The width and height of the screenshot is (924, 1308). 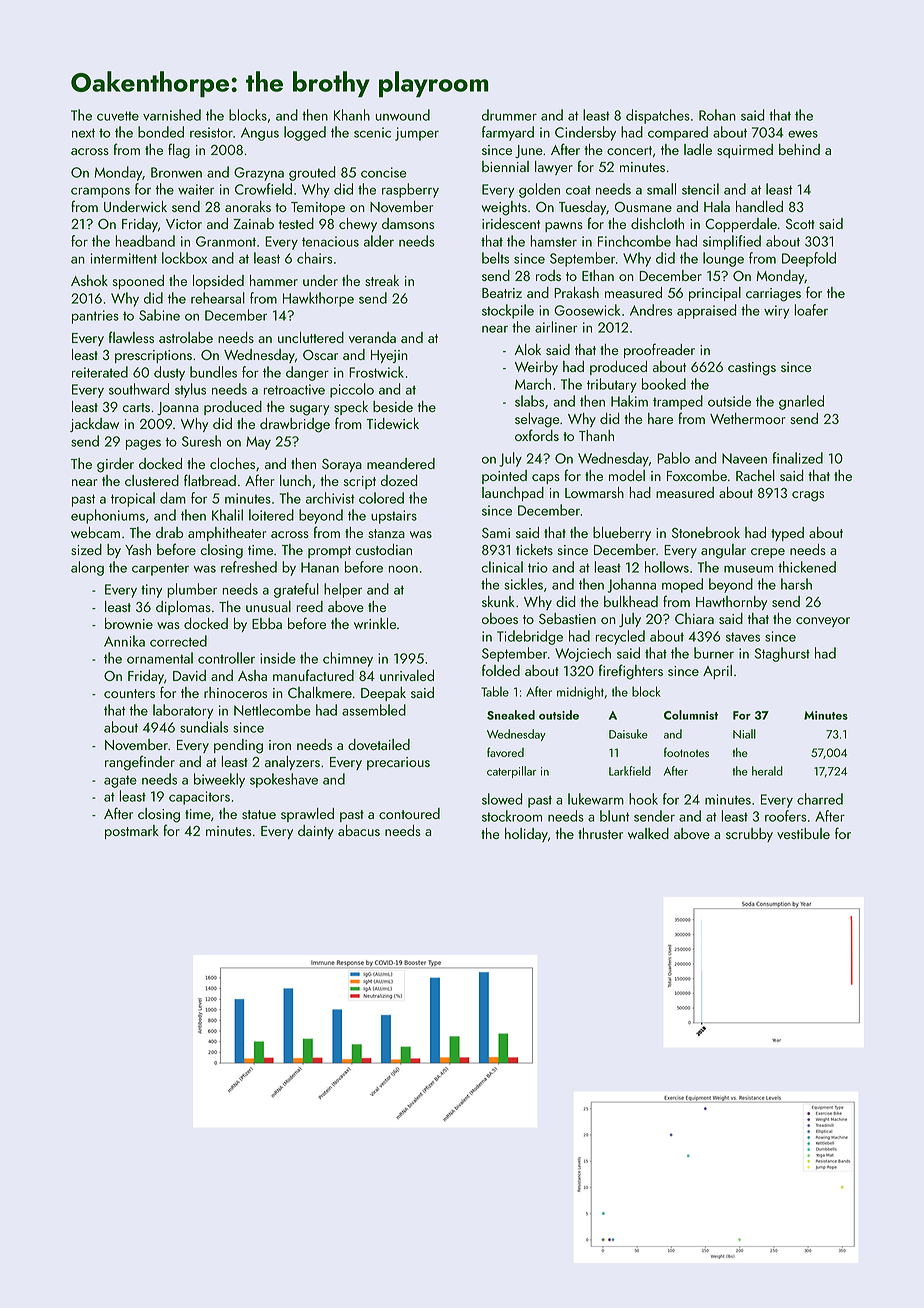 I want to click on museum, so click(x=748, y=569).
